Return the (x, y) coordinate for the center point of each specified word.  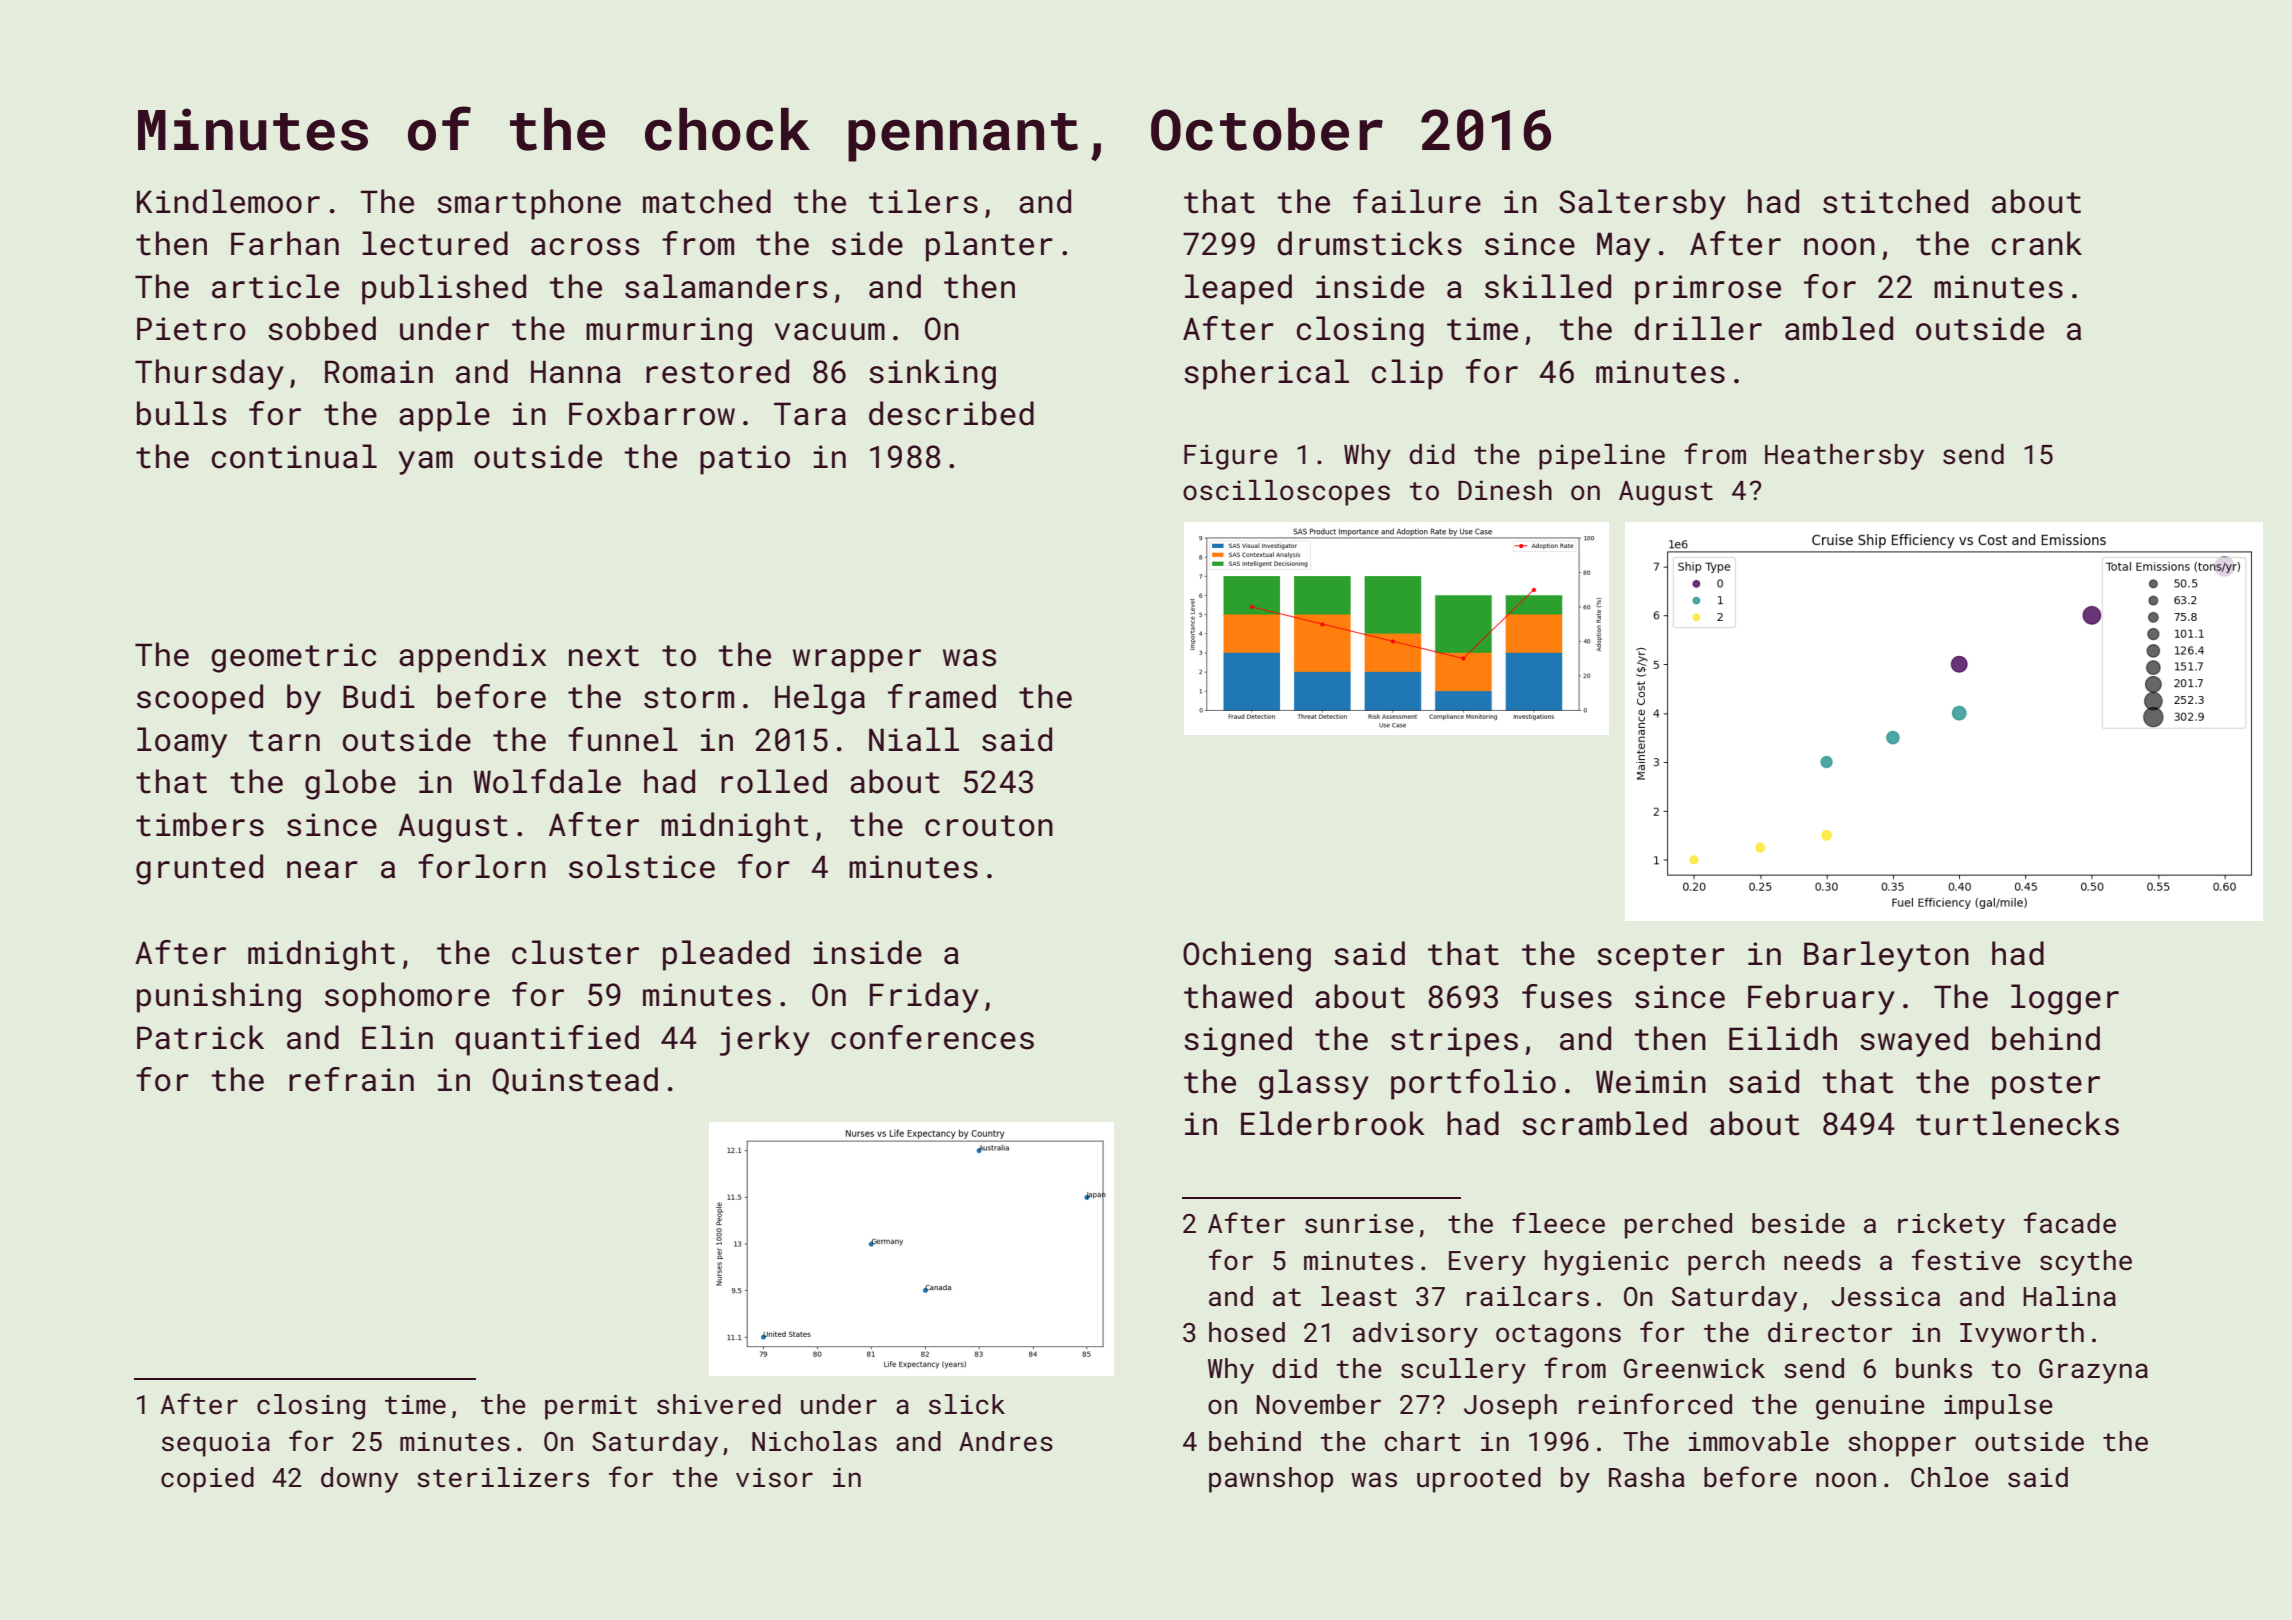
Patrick (200, 1037)
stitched (1895, 201)
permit (591, 1407)
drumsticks (1369, 243)
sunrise (1359, 1224)
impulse (1998, 1407)
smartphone (529, 204)
